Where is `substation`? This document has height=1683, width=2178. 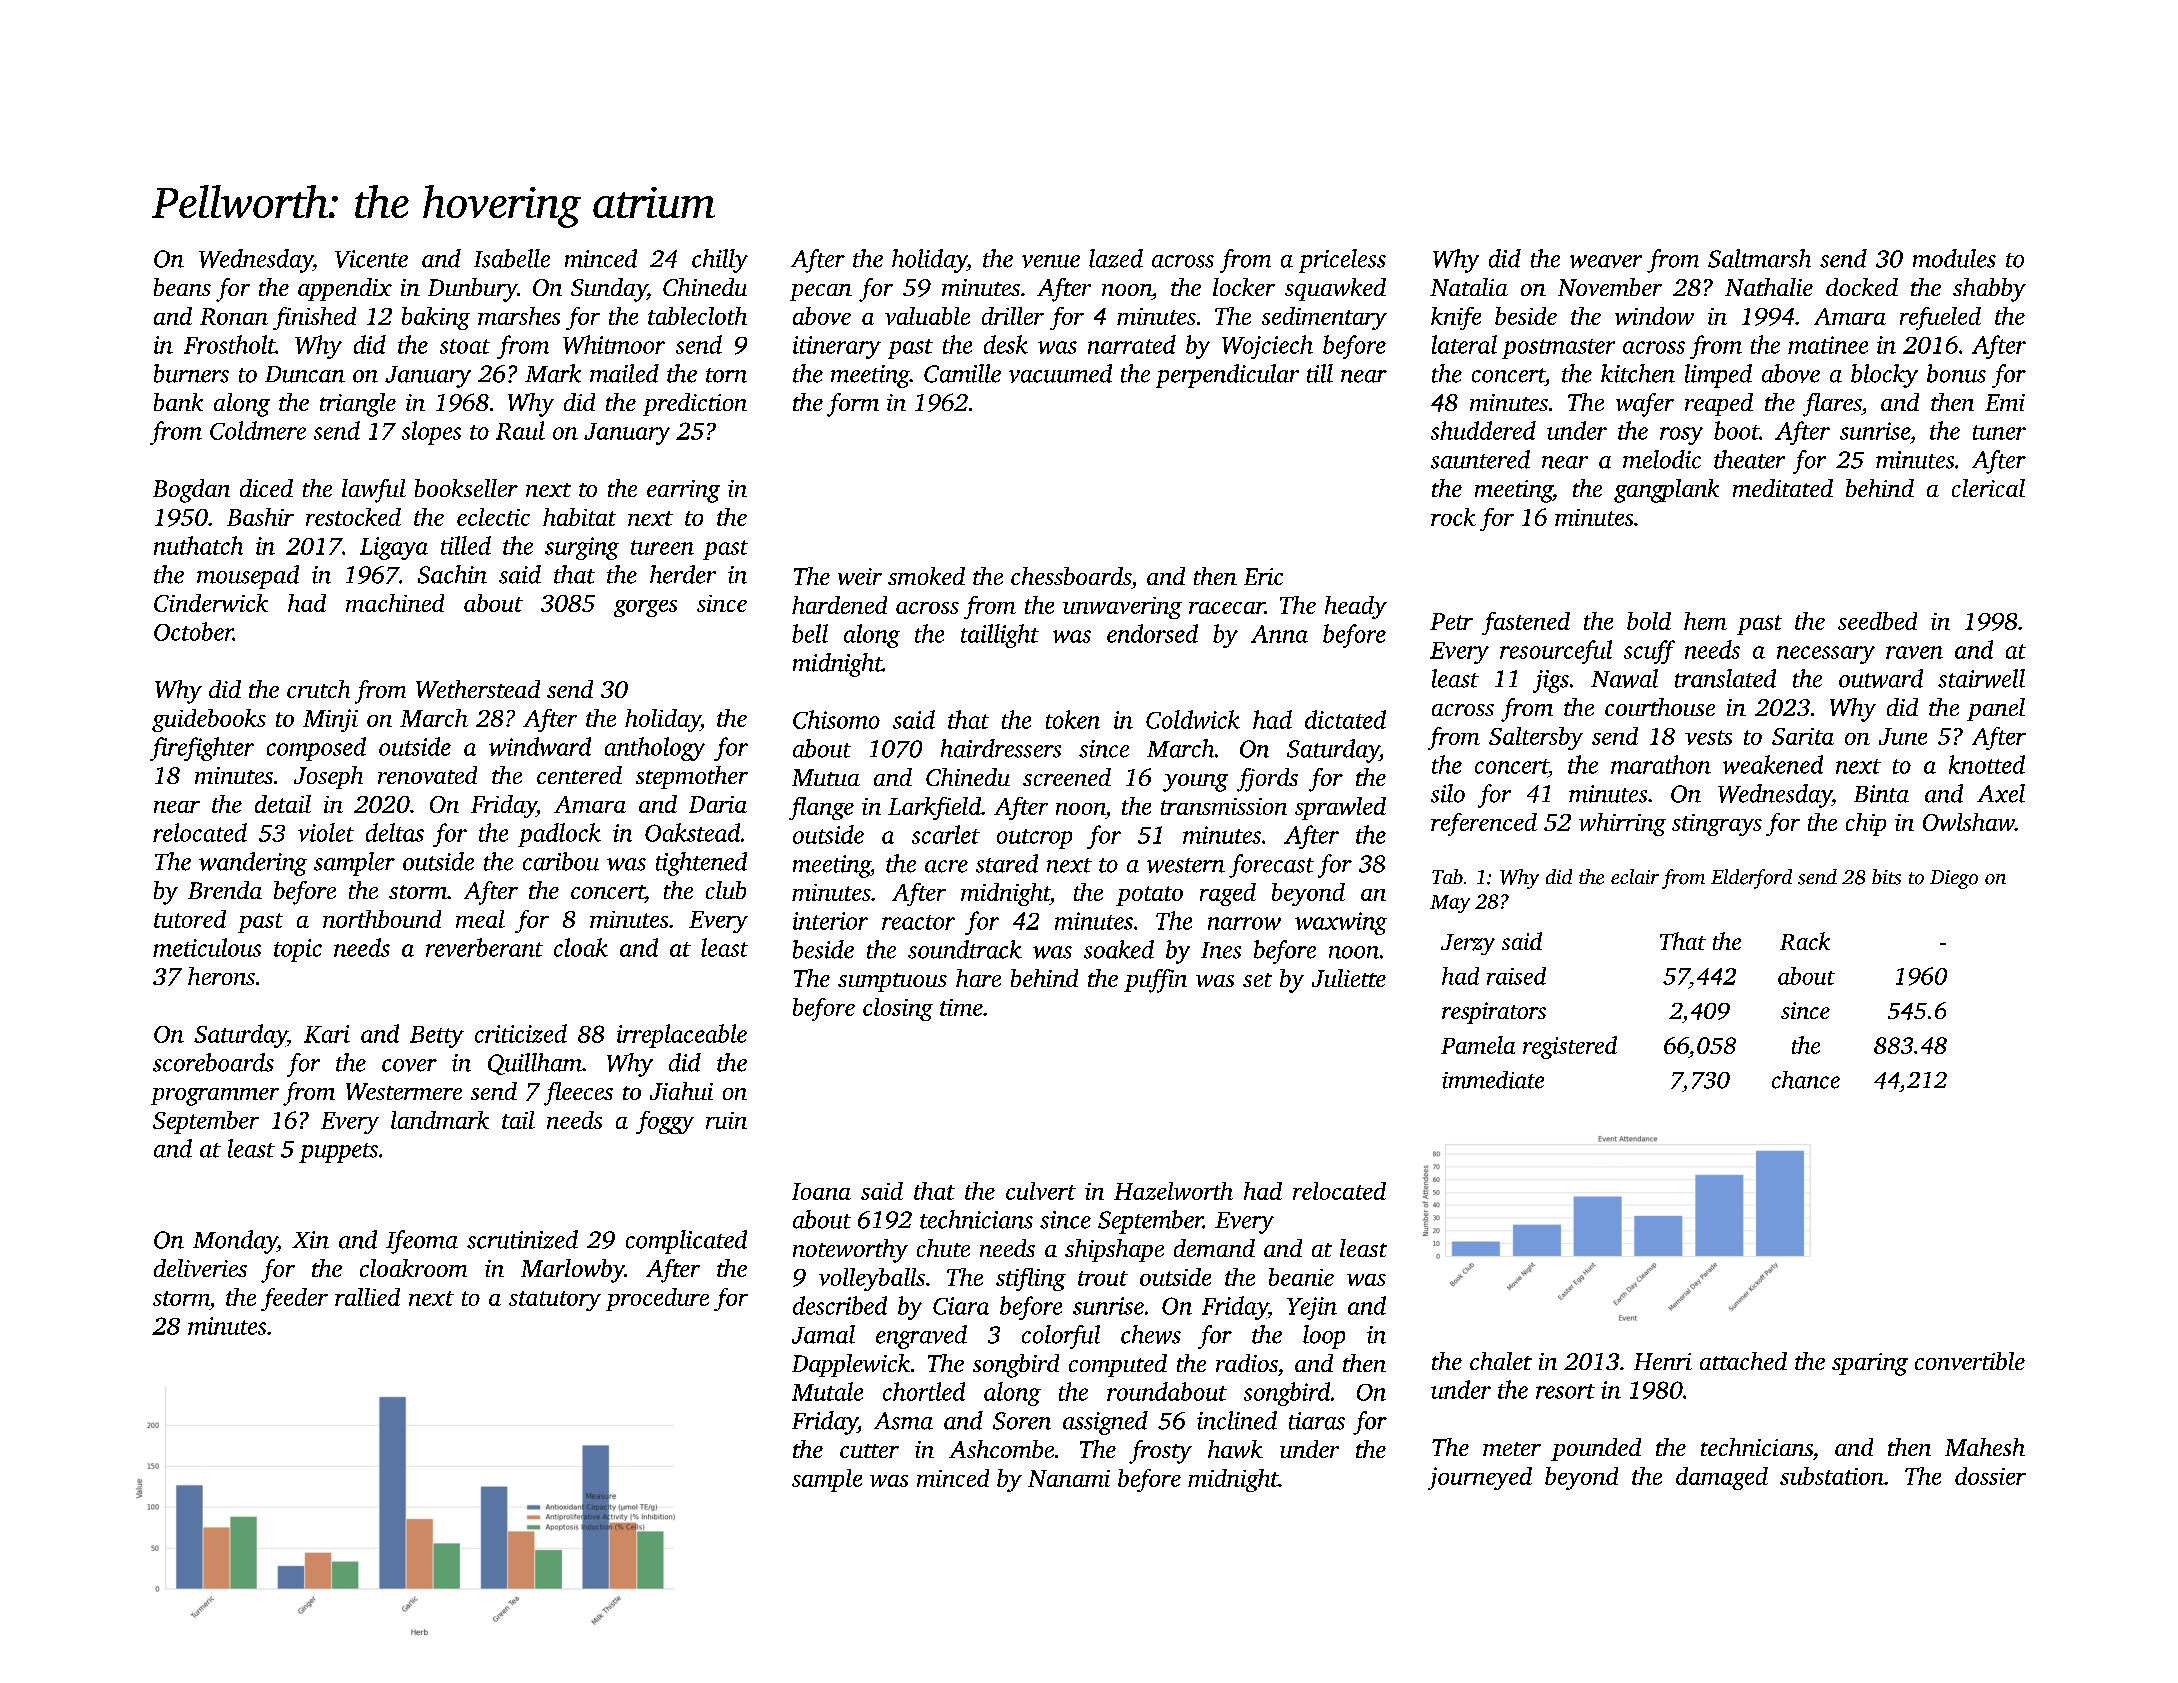 substation is located at coordinates (1832, 1476).
